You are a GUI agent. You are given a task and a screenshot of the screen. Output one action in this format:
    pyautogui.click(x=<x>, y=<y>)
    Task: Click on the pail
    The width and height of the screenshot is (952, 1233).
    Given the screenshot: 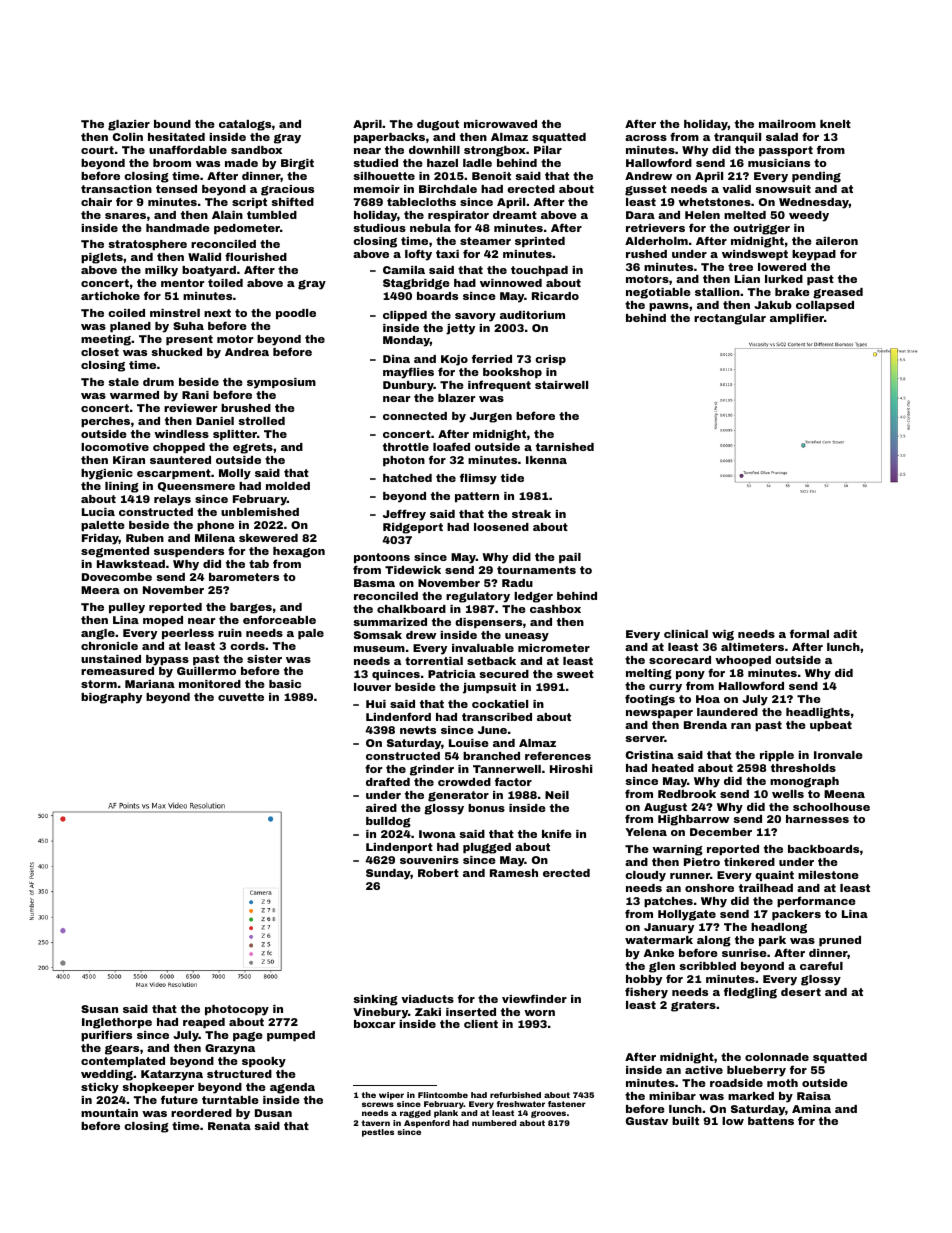 What is the action you would take?
    pyautogui.click(x=570, y=558)
